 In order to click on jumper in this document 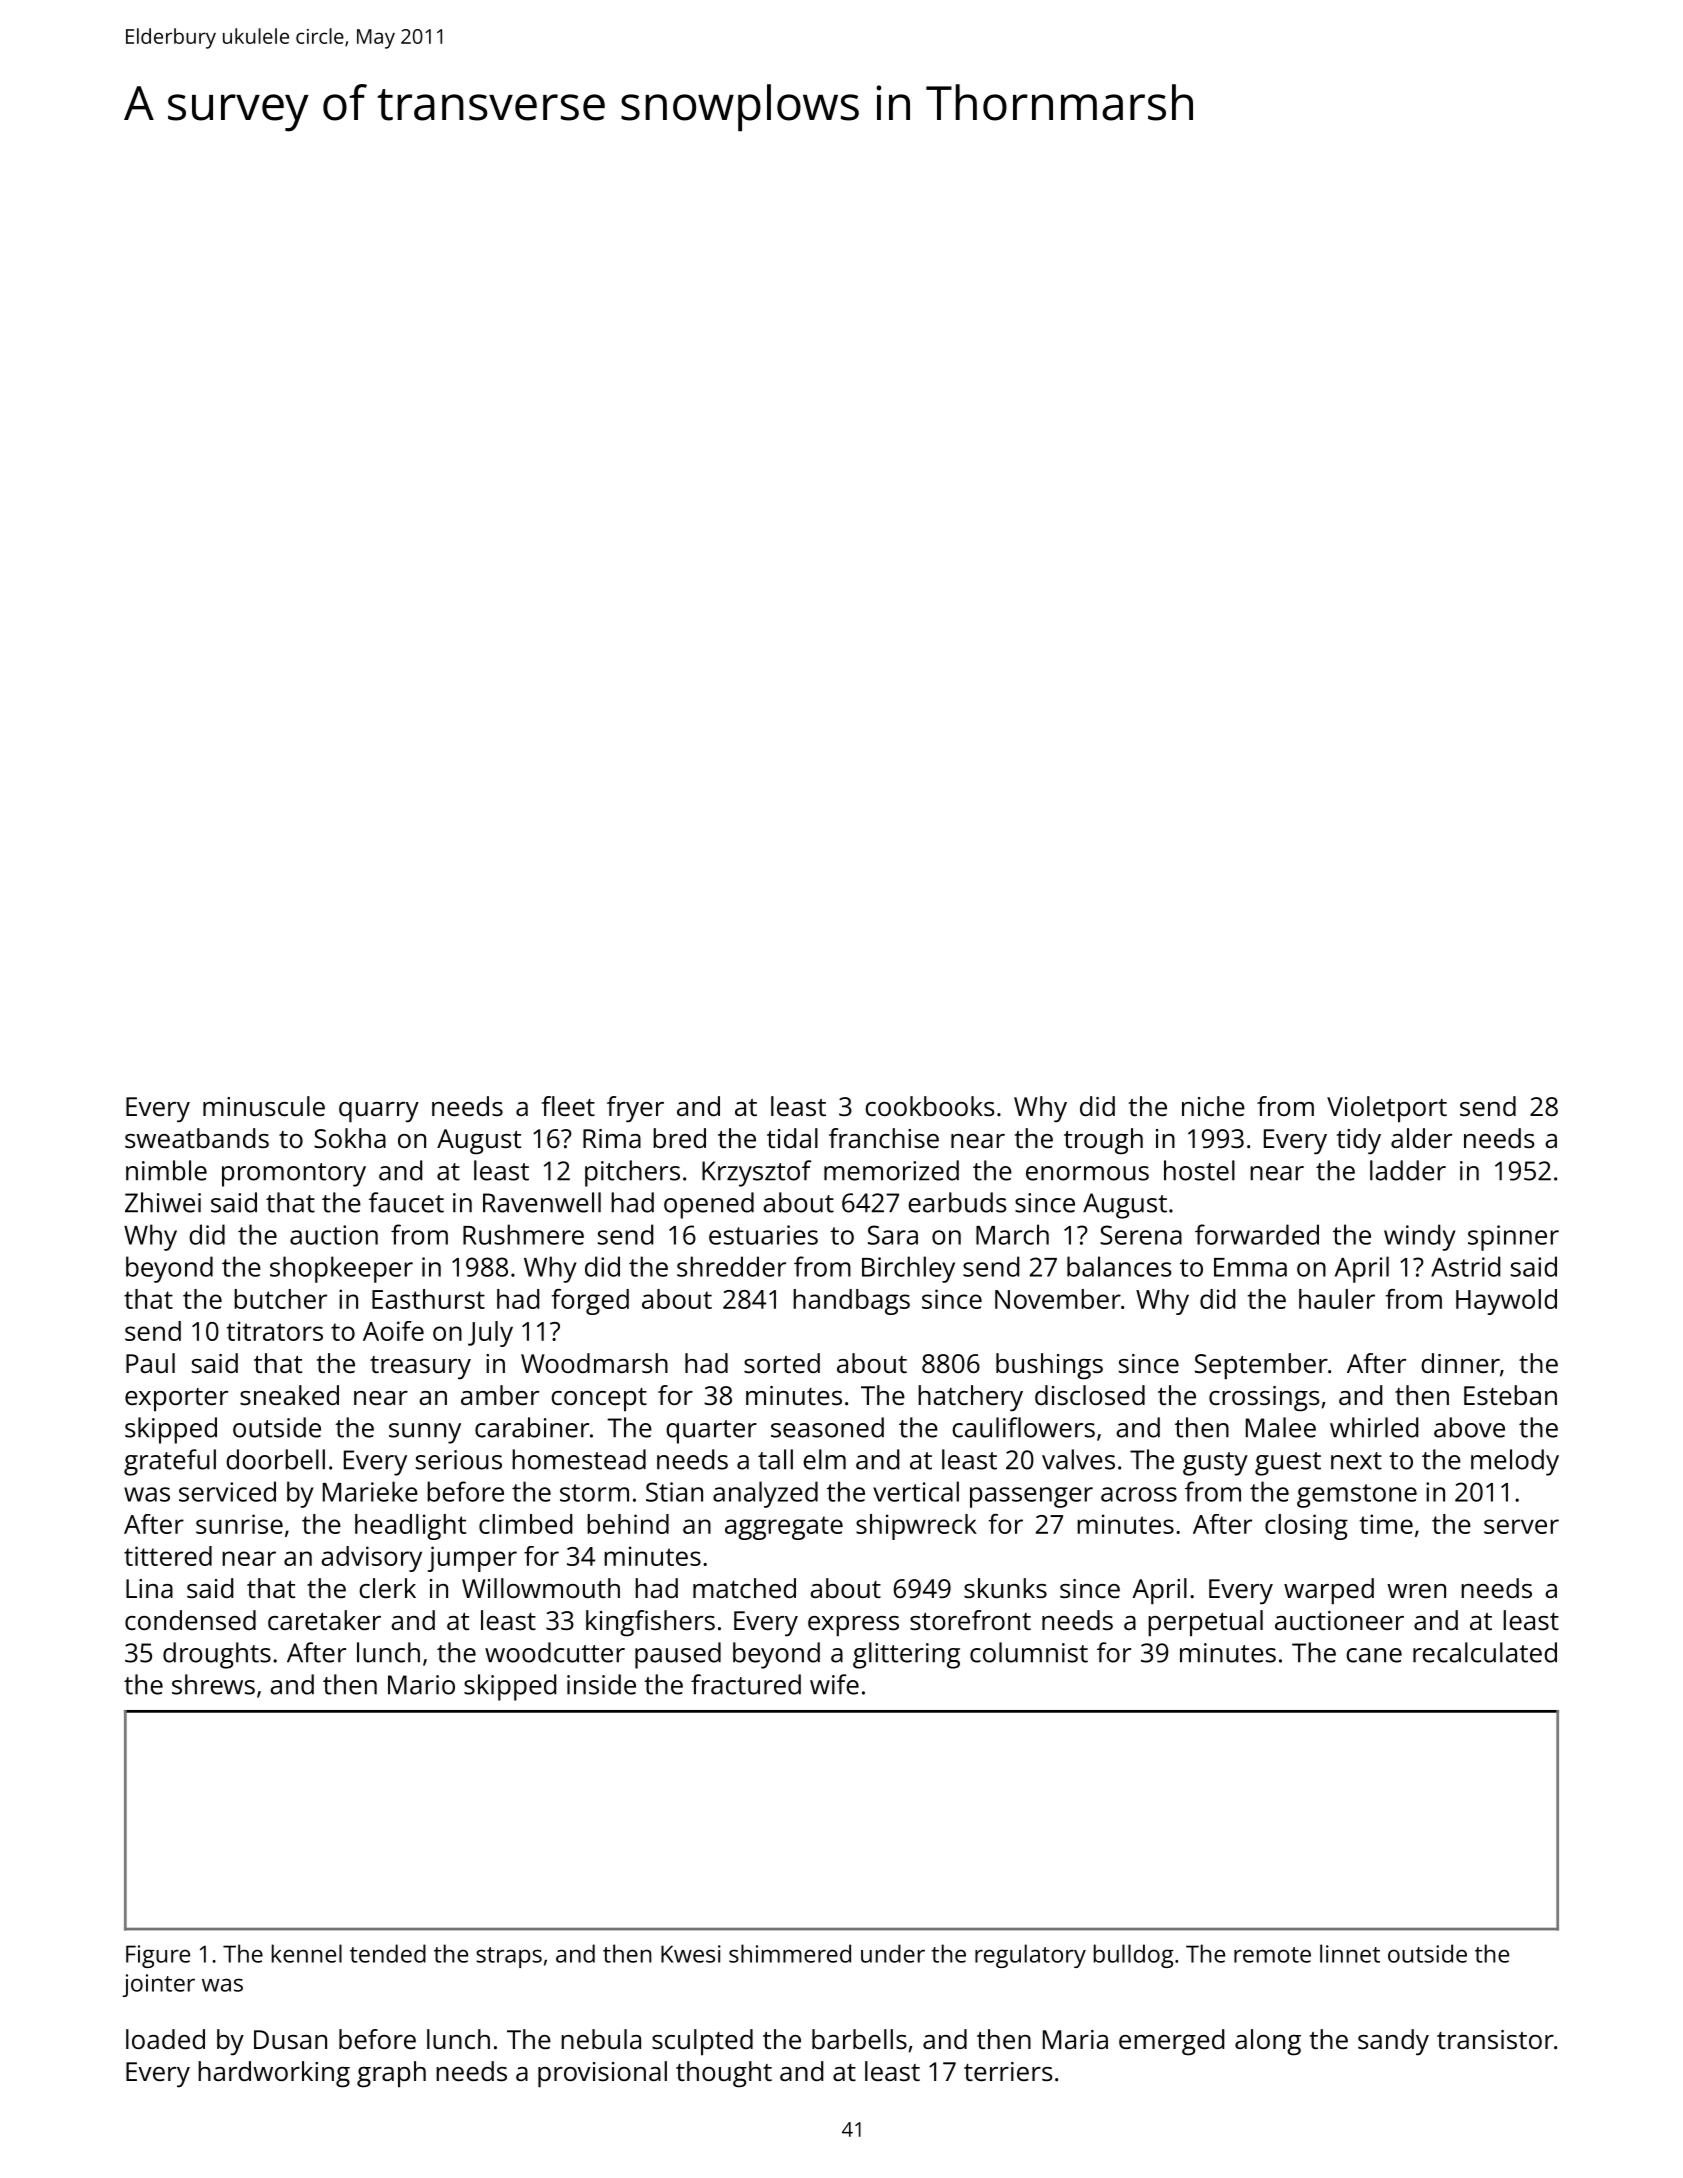, I will do `click(472, 1559)`.
